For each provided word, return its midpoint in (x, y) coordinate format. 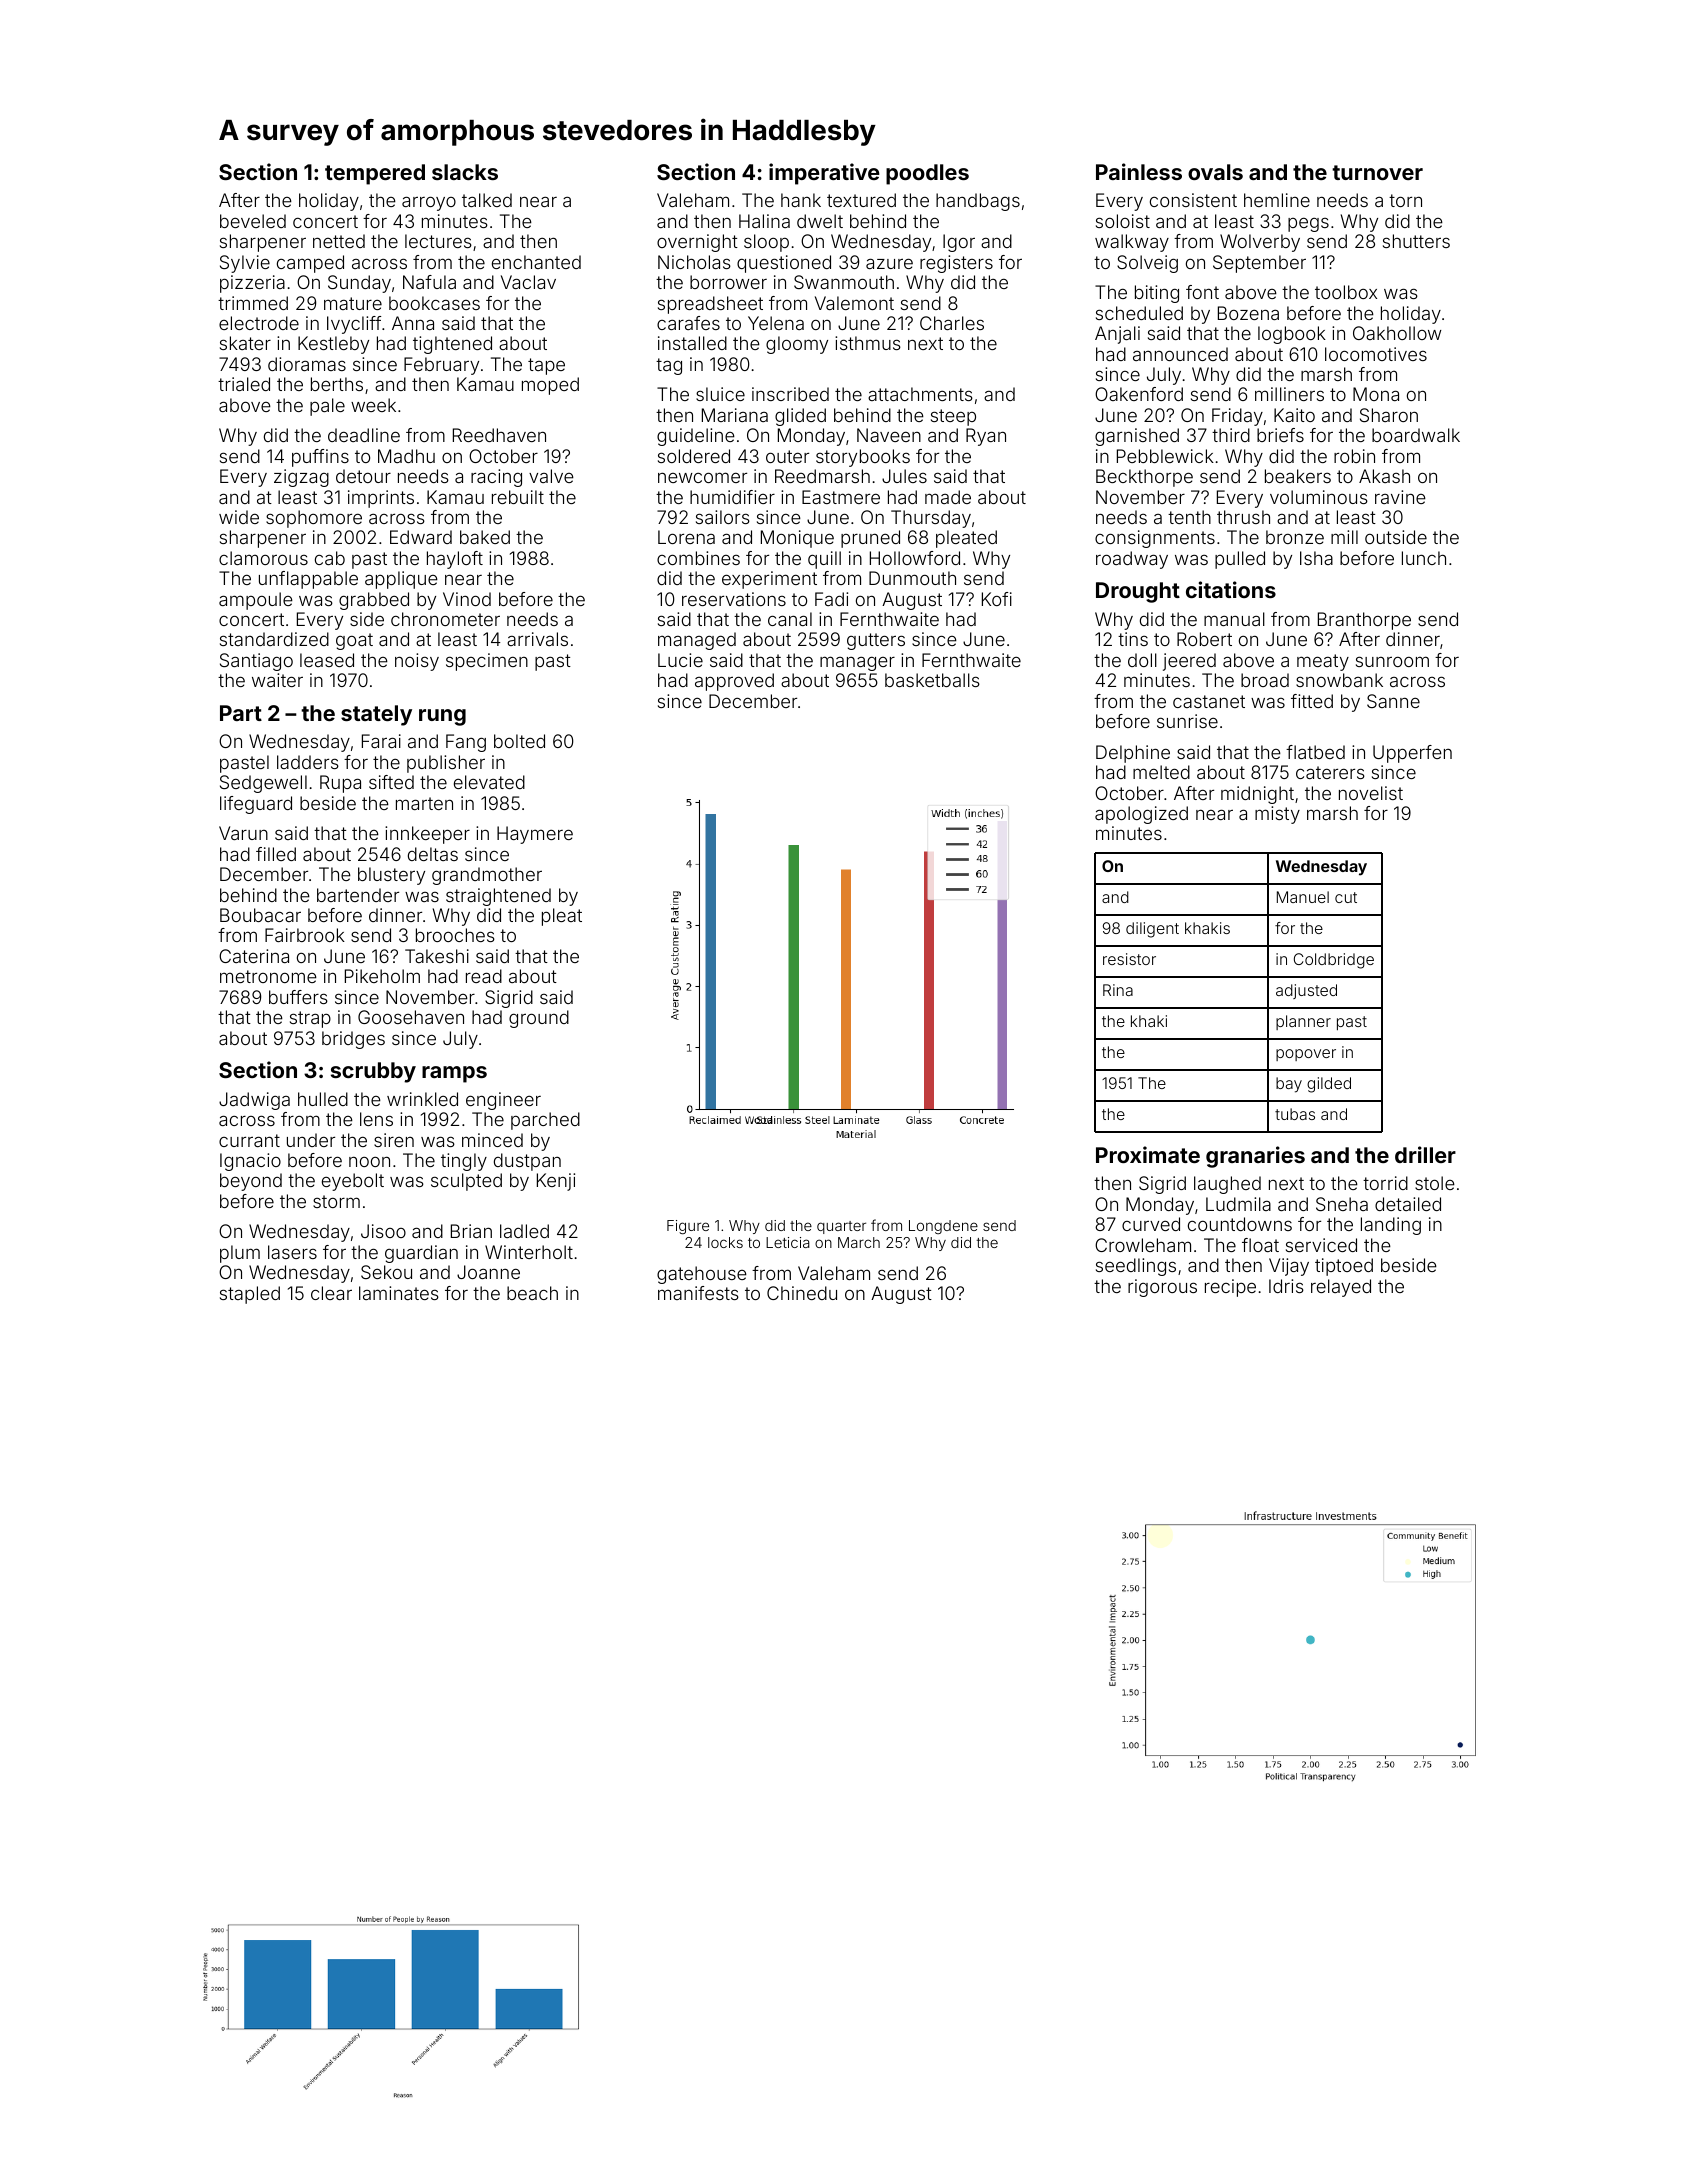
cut (1346, 897)
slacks (465, 172)
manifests (698, 1293)
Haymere (535, 835)
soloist (1123, 221)
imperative (824, 174)
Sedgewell (263, 784)
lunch (1424, 558)
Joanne (488, 1272)
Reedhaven (499, 435)
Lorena (686, 537)
